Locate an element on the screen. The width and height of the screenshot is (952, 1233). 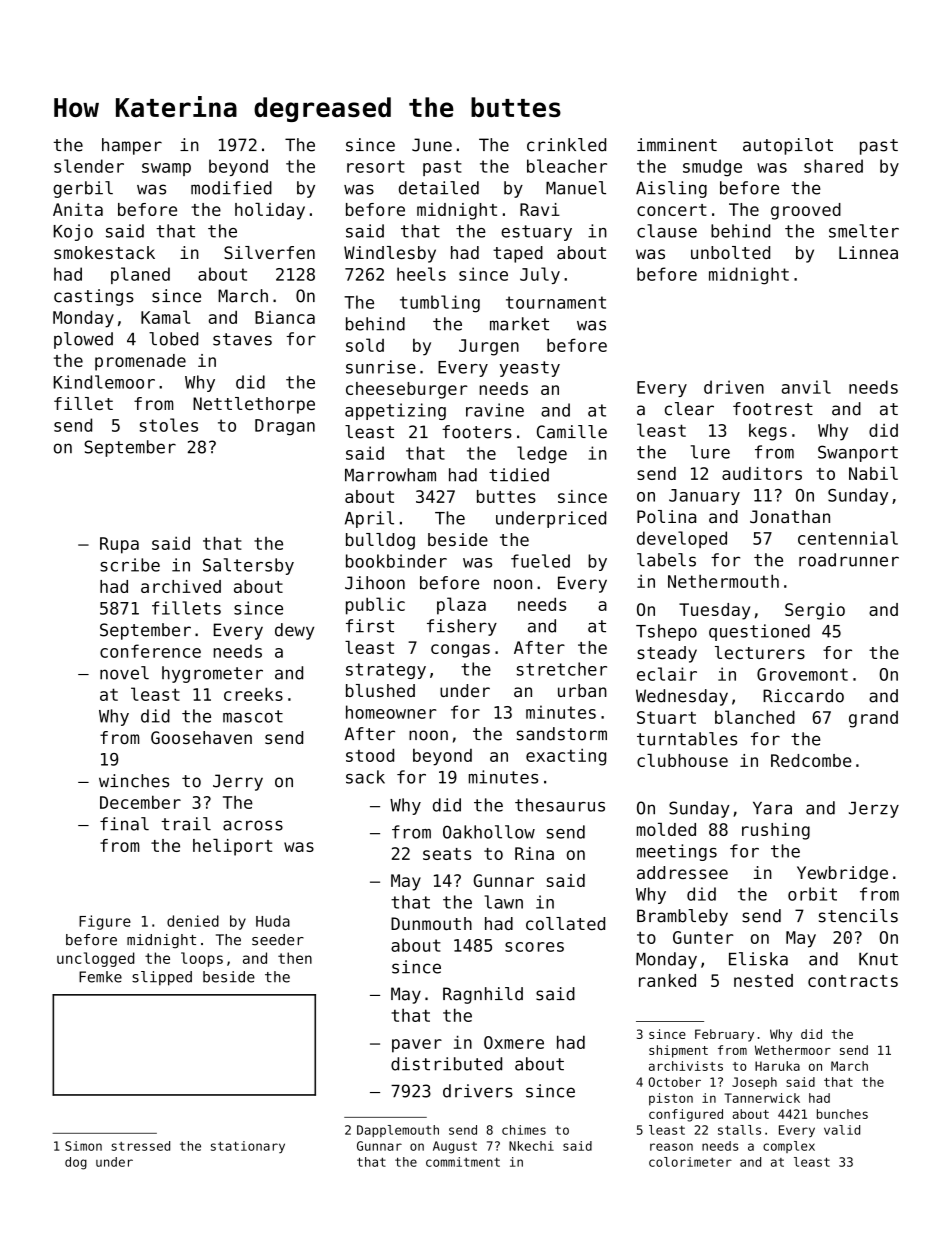
autopilot is located at coordinates (788, 146).
